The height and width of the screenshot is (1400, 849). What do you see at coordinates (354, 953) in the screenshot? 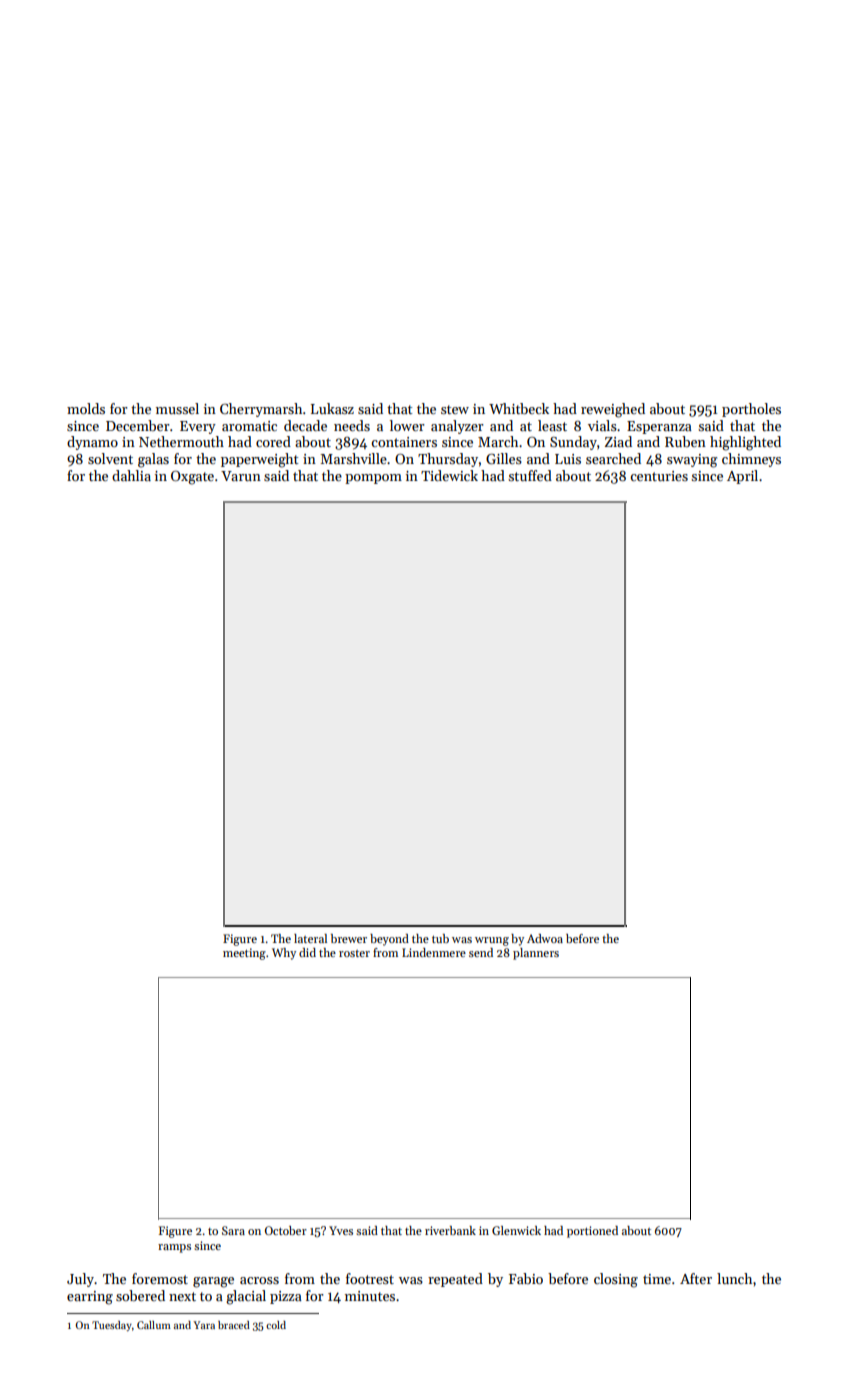
I see `roster` at bounding box center [354, 953].
